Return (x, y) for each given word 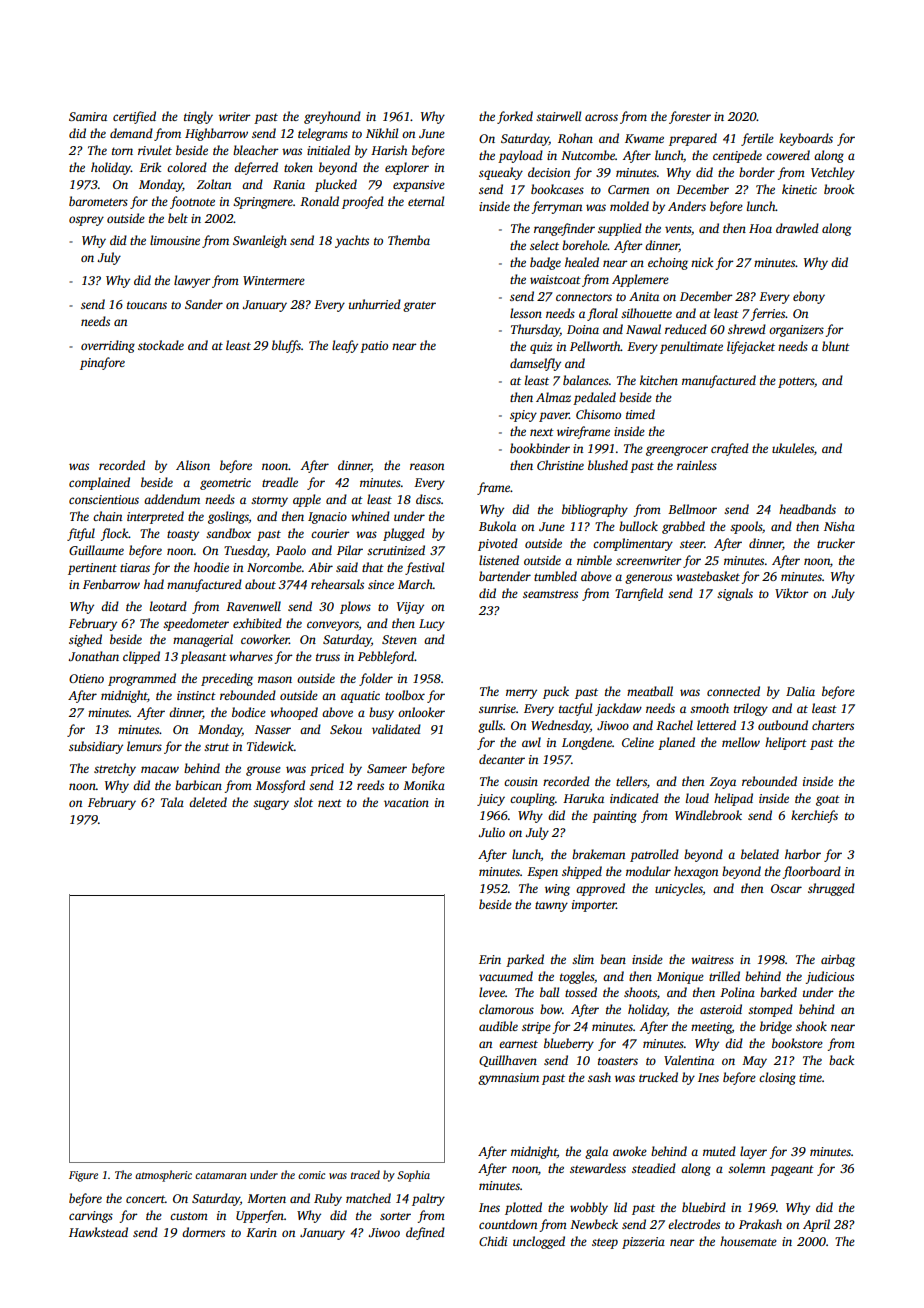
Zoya (723, 783)
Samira (88, 116)
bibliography (595, 510)
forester (690, 117)
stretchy (115, 769)
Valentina (689, 1060)
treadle (280, 482)
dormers (203, 1232)
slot (303, 802)
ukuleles (793, 448)
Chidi (493, 1241)
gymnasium (508, 1079)
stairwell (558, 116)
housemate (748, 1241)
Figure (83, 1176)
